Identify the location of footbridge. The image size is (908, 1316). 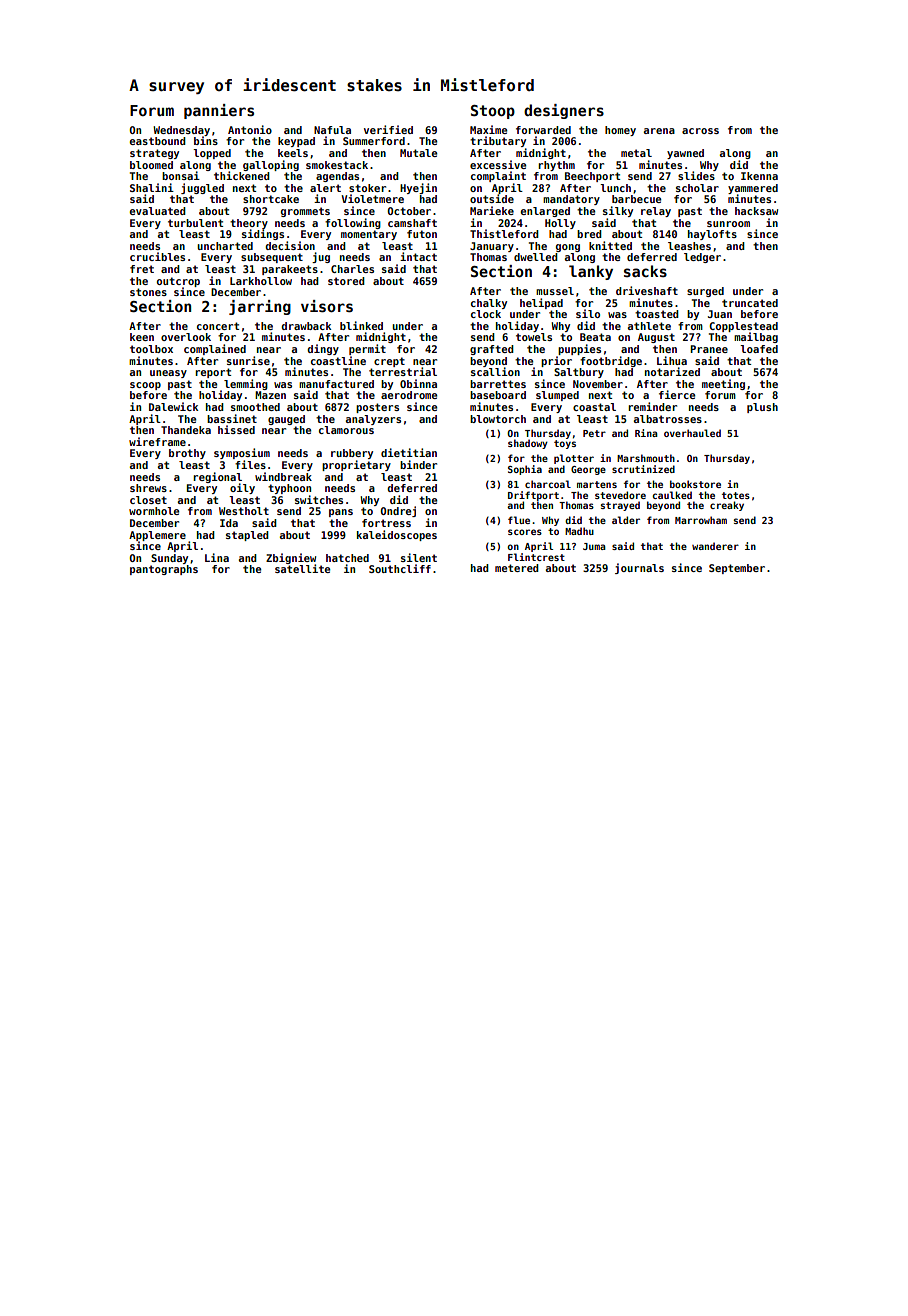
(611, 361).
